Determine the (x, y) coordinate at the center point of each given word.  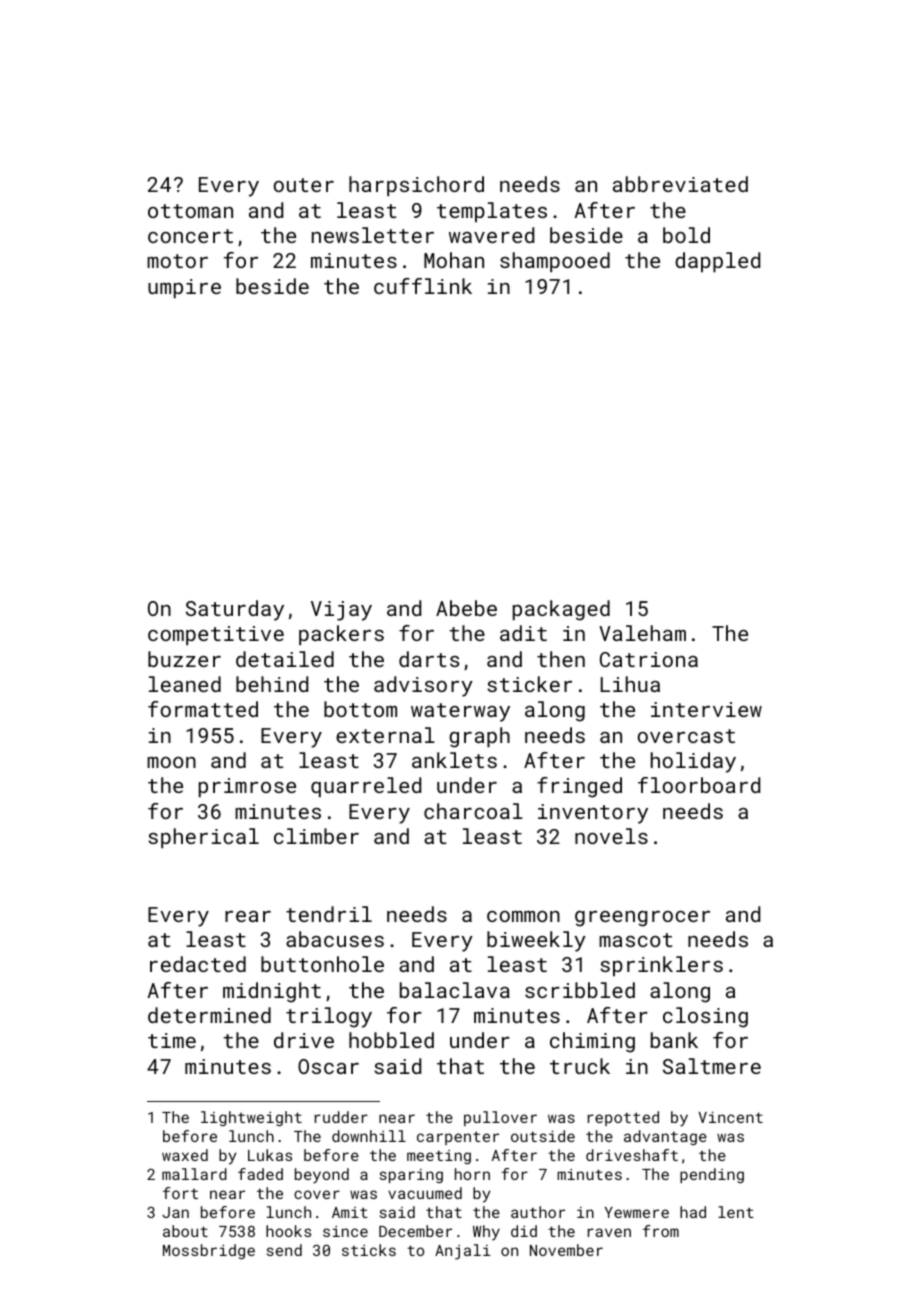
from (661, 1231)
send (284, 1250)
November (566, 1250)
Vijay (341, 611)
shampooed (555, 262)
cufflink (423, 286)
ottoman (190, 211)
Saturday (235, 610)
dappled (717, 262)
